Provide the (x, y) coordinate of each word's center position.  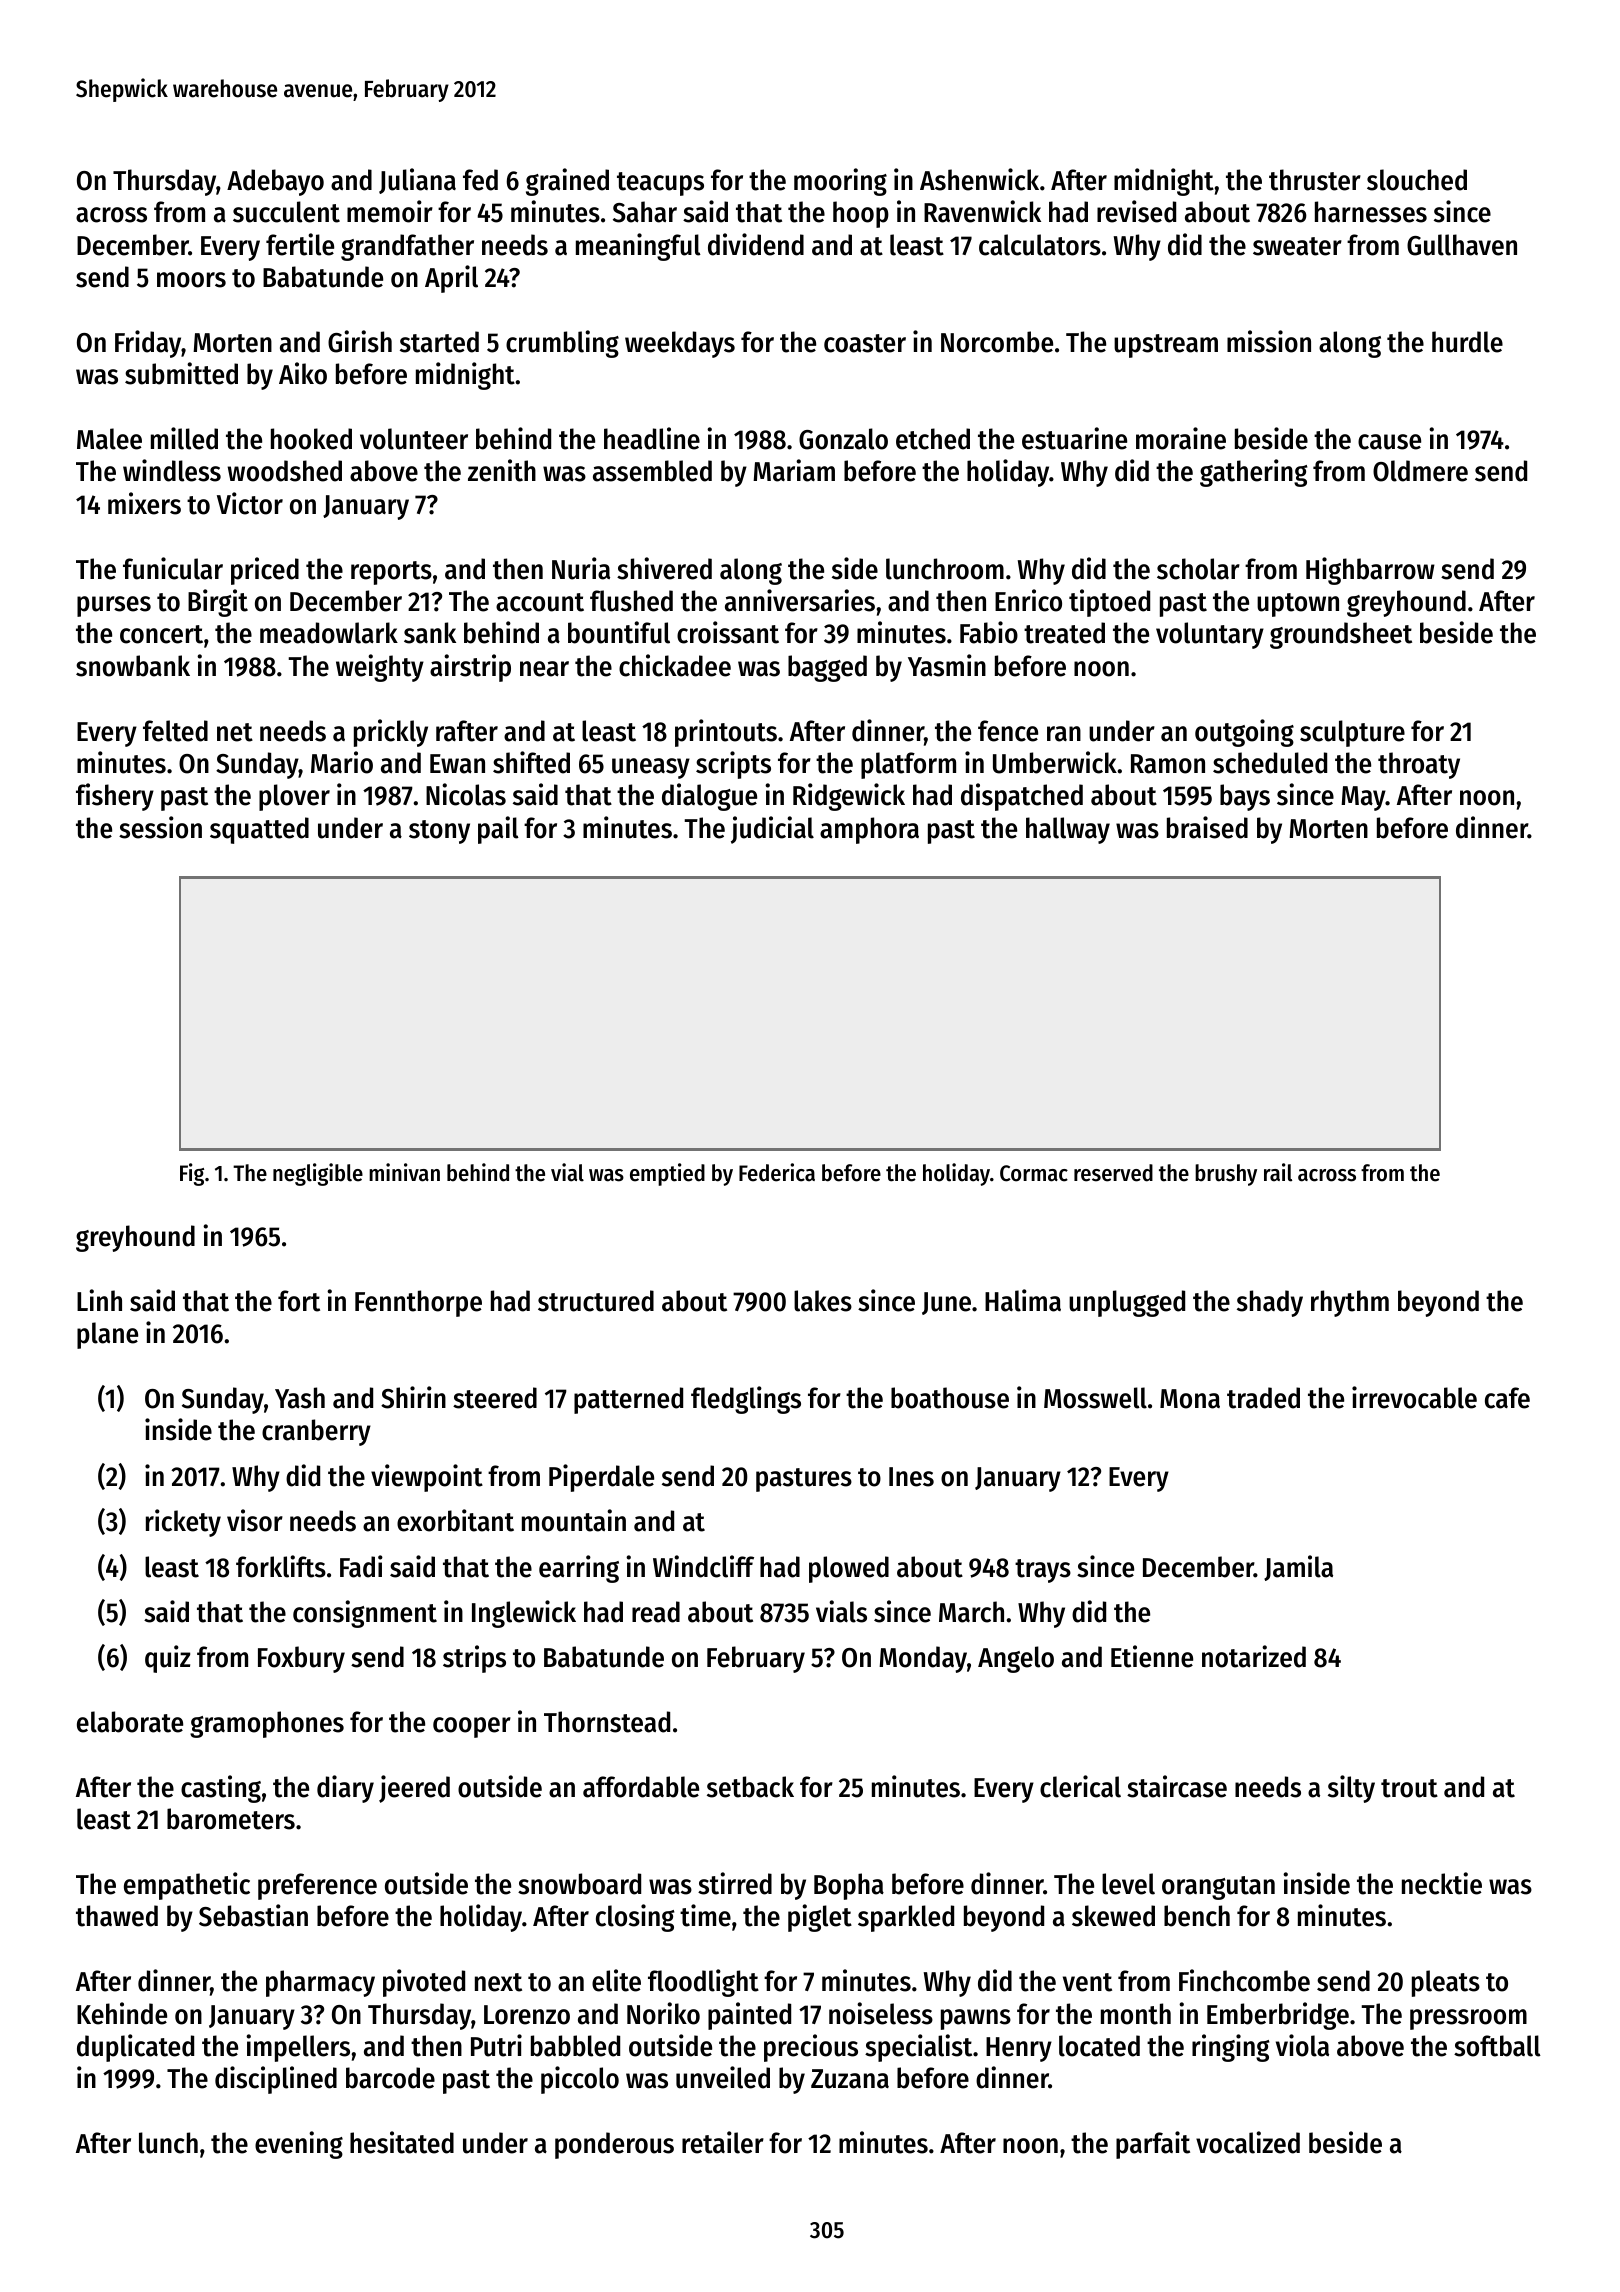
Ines (911, 1477)
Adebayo (275, 182)
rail (1278, 1172)
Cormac (1034, 1173)
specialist (918, 2048)
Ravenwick (982, 211)
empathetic (187, 1886)
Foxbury (301, 1659)
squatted (259, 830)
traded (1263, 1398)
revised (1136, 211)
